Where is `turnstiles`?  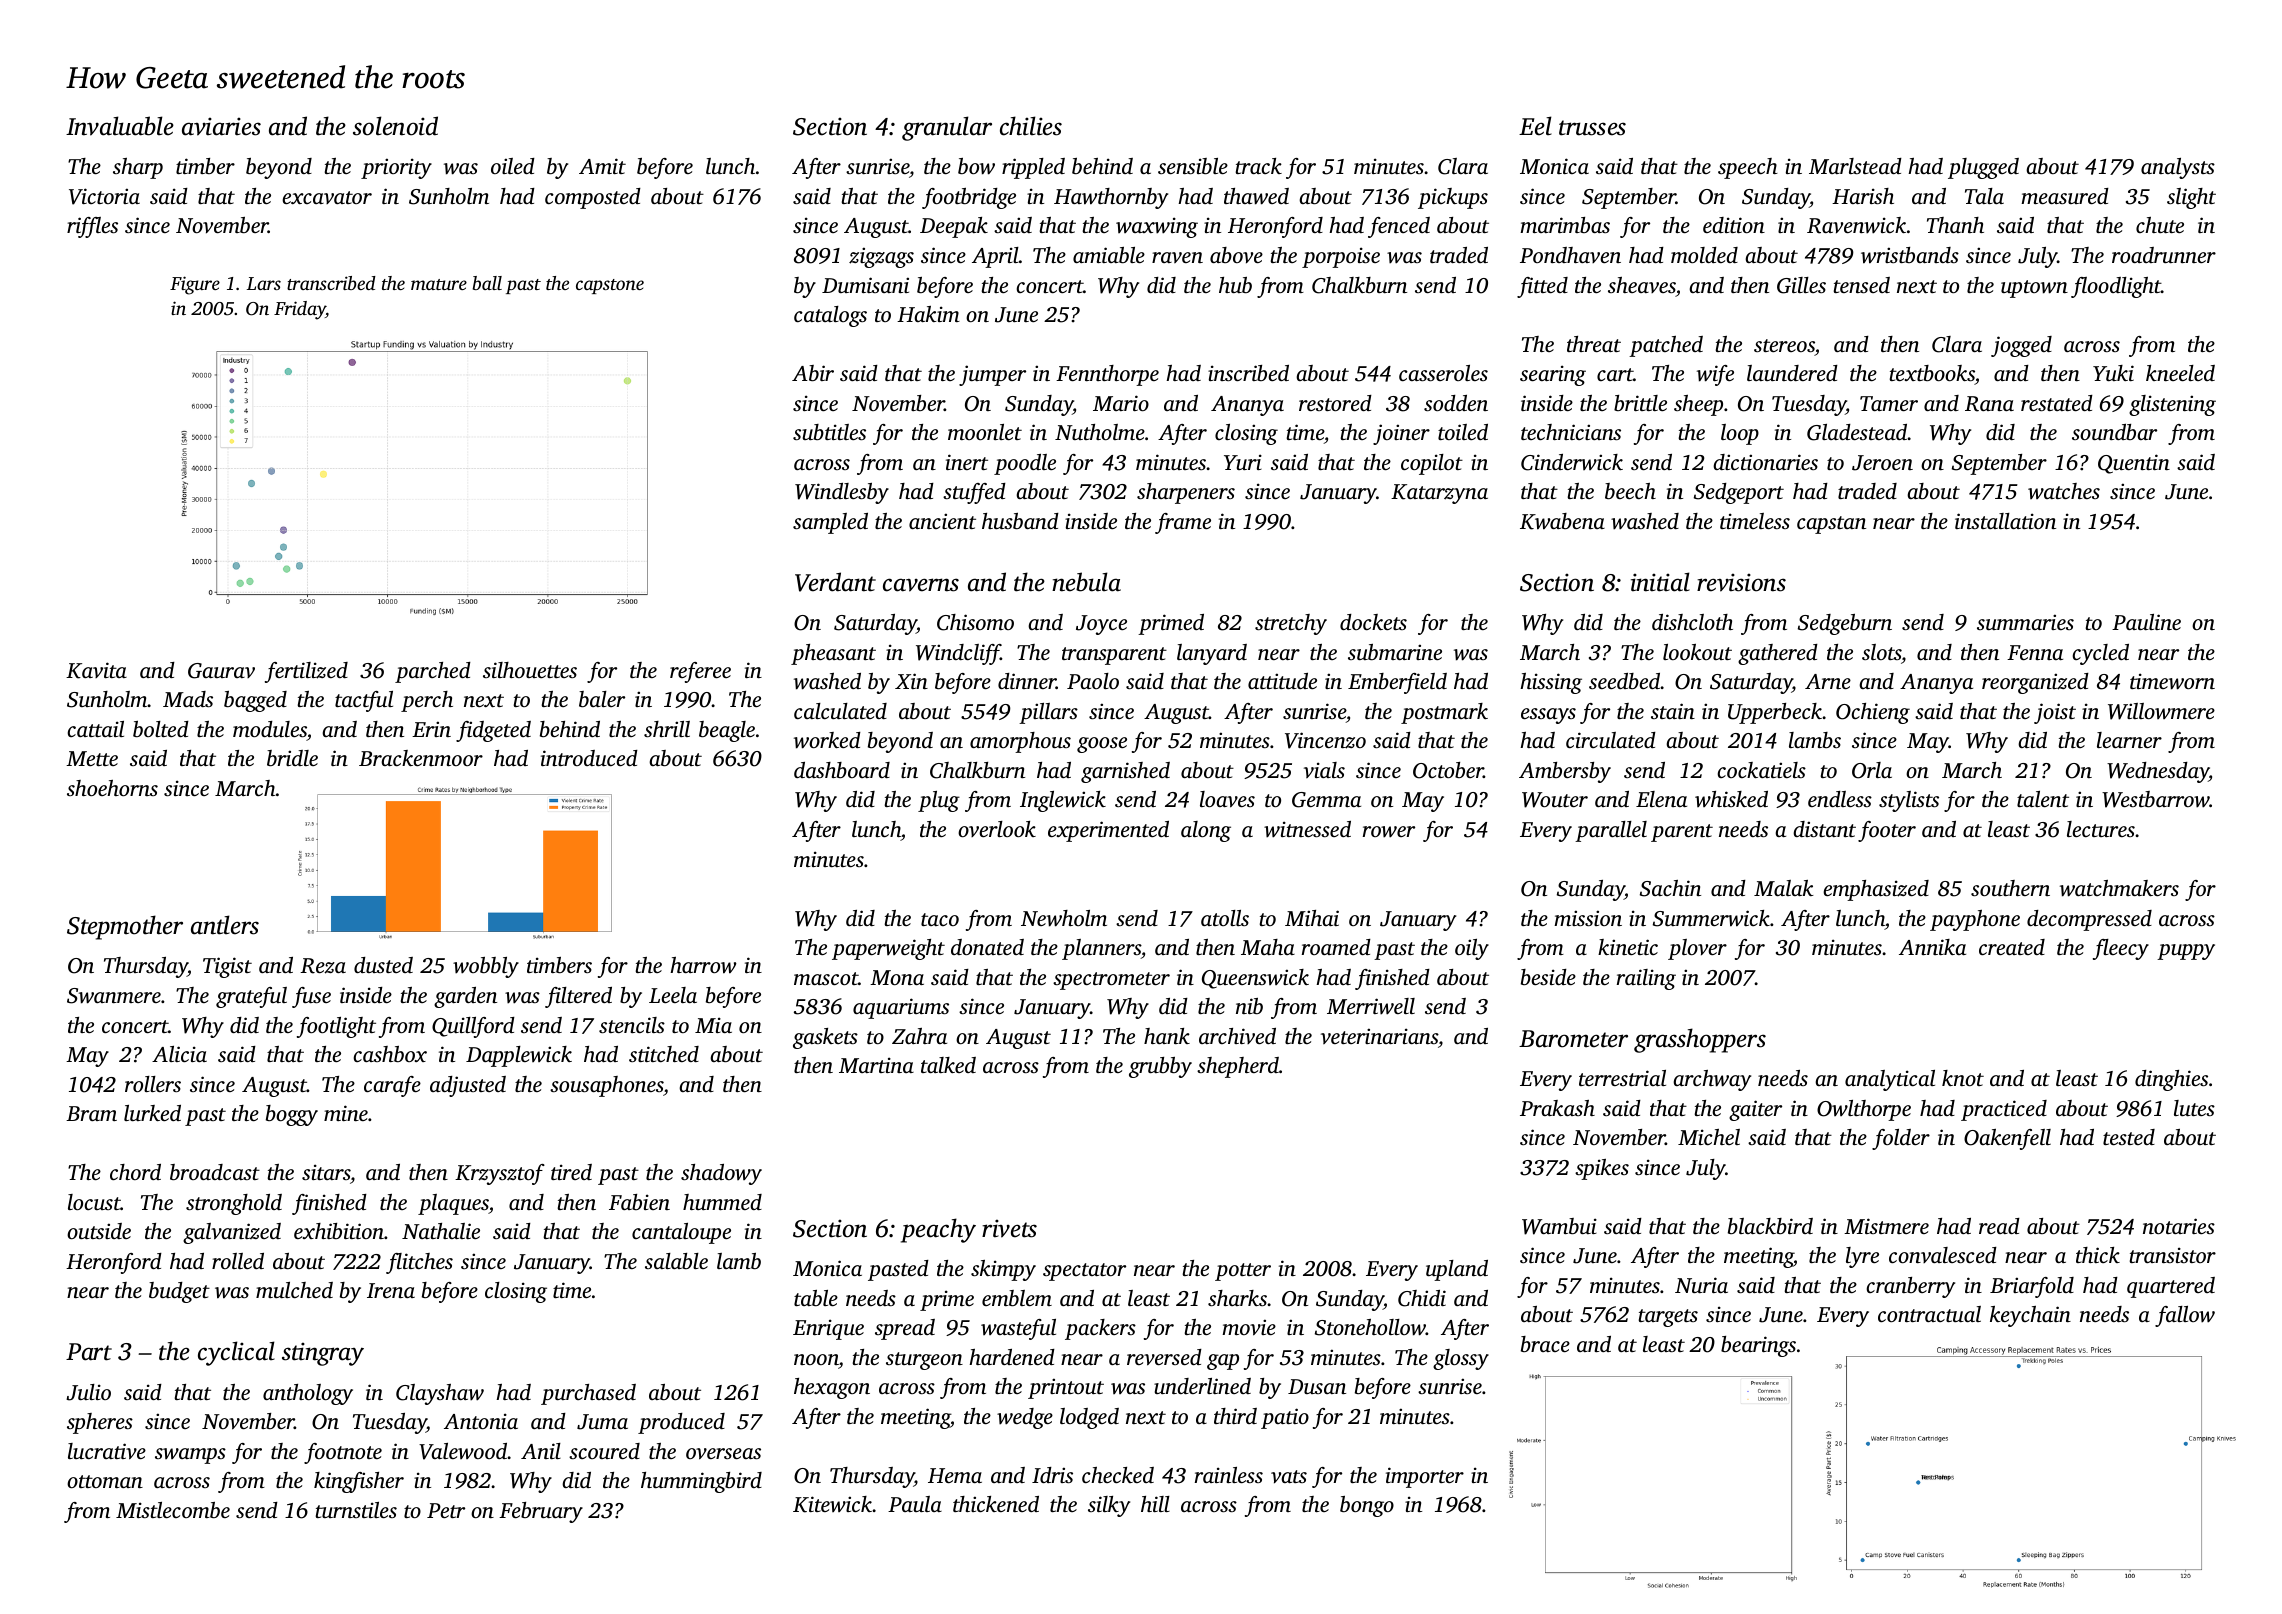 turnstiles is located at coordinates (356, 1510).
